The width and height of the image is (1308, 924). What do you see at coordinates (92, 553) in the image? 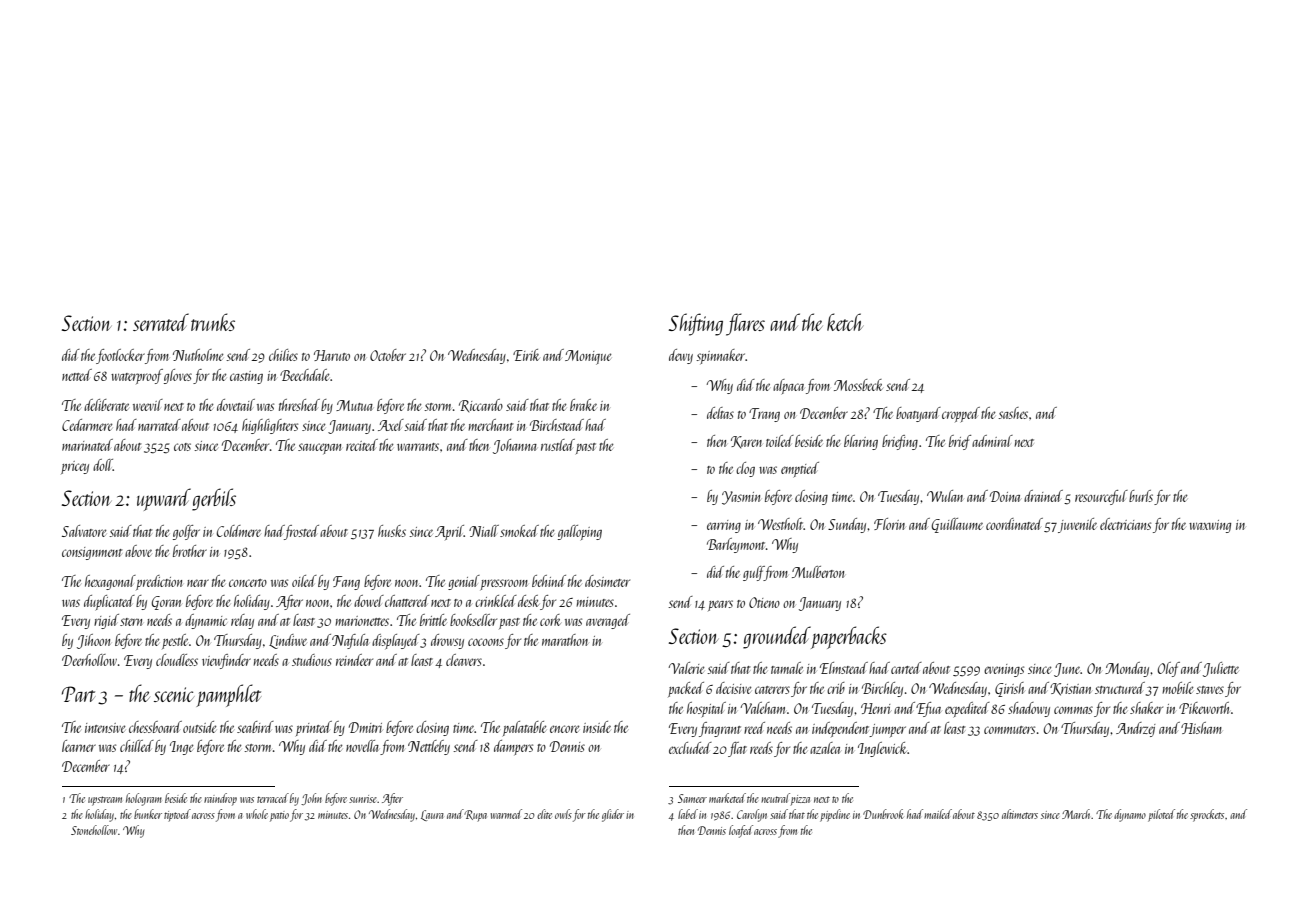
I see `consignment` at bounding box center [92, 553].
